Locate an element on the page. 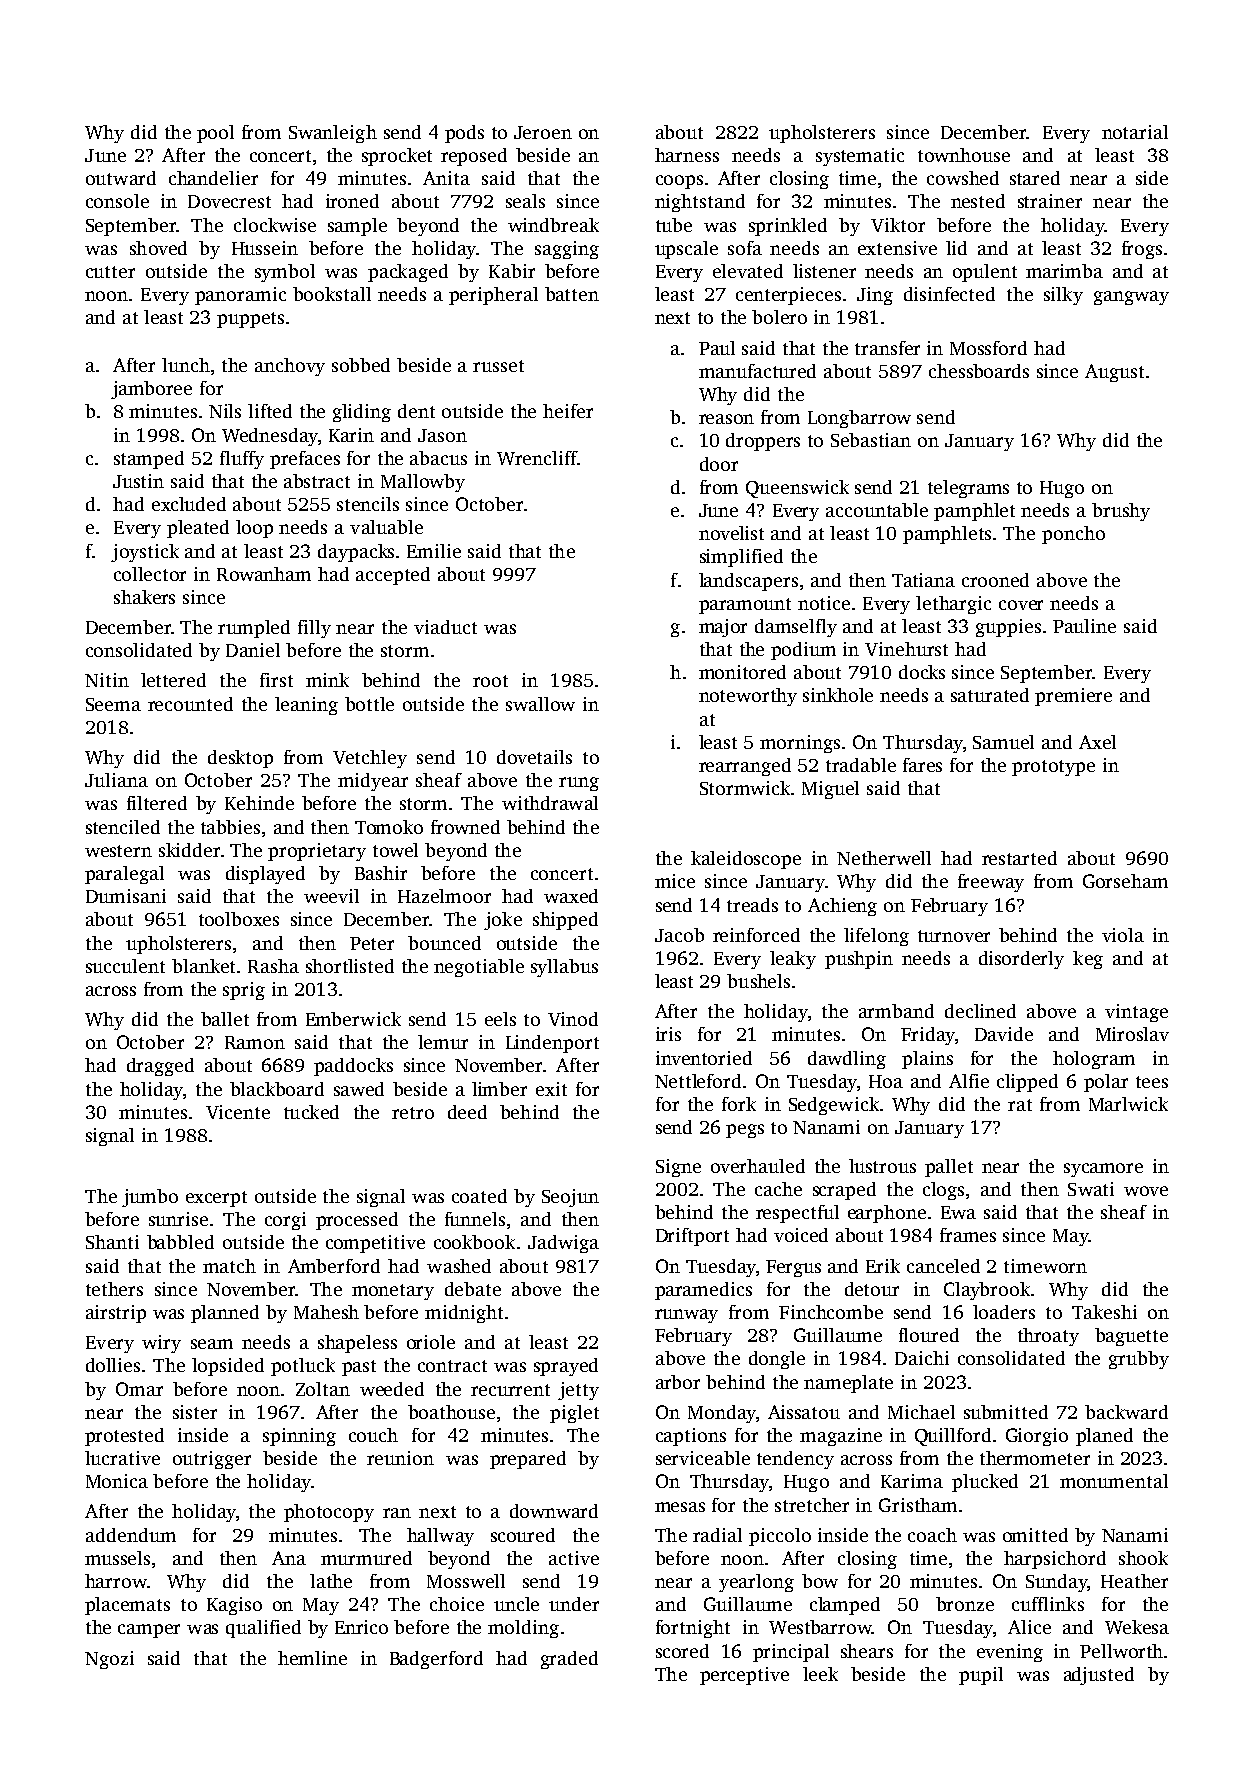 This image has height=1774, width=1254. debate is located at coordinates (473, 1289).
